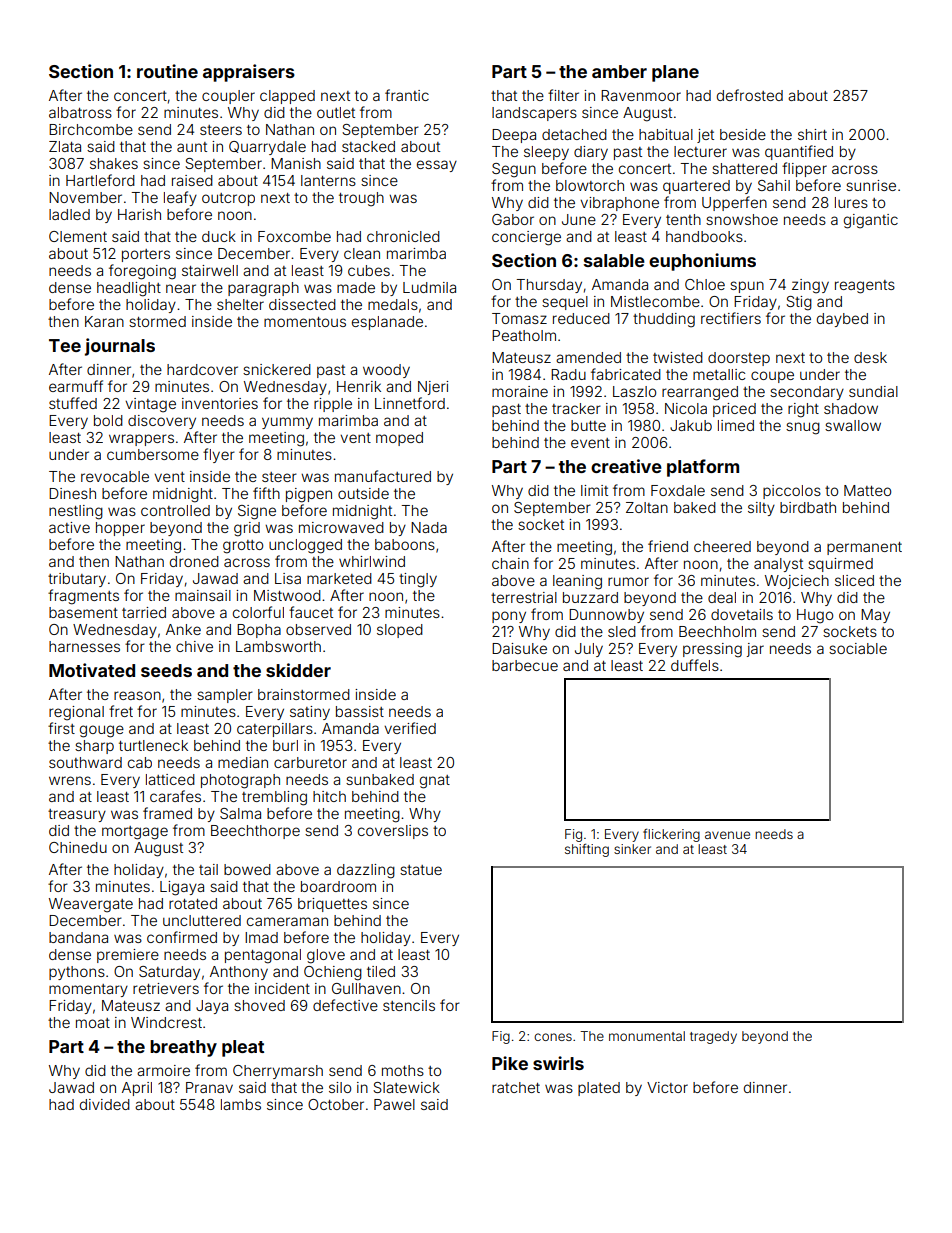 The height and width of the screenshot is (1233, 952). I want to click on defrosted, so click(750, 95).
